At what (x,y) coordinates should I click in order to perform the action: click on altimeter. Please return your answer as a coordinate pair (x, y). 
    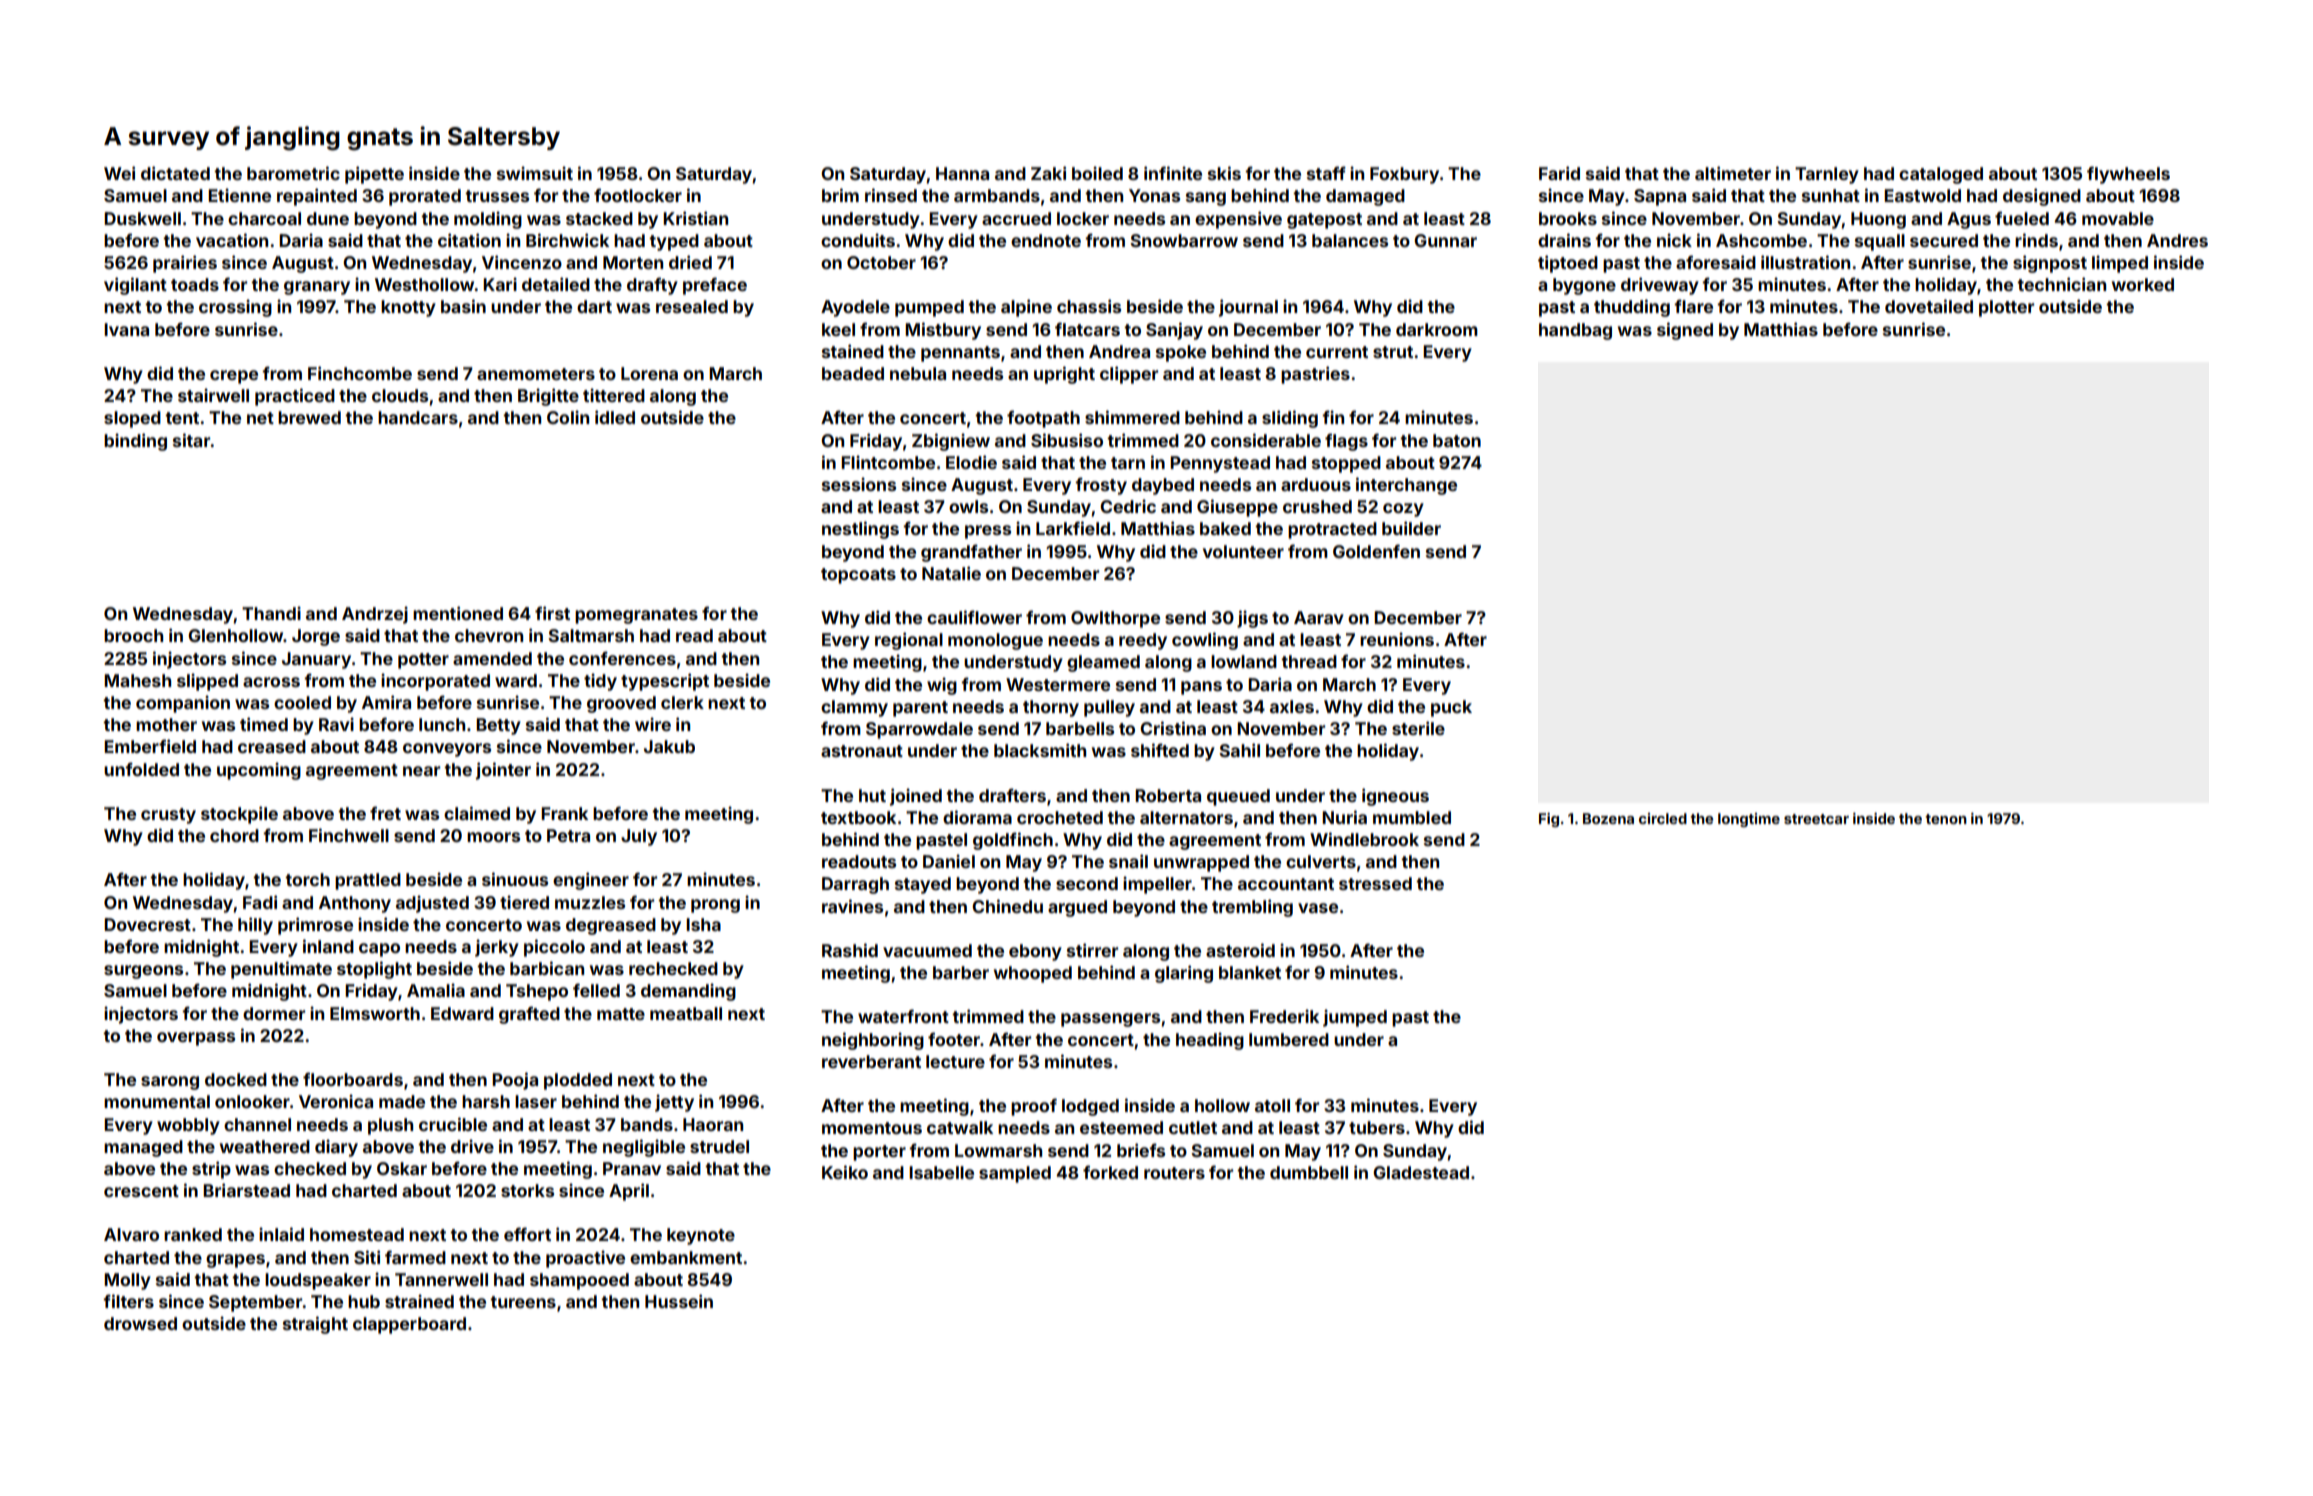
    Looking at the image, I should click on (1733, 173).
